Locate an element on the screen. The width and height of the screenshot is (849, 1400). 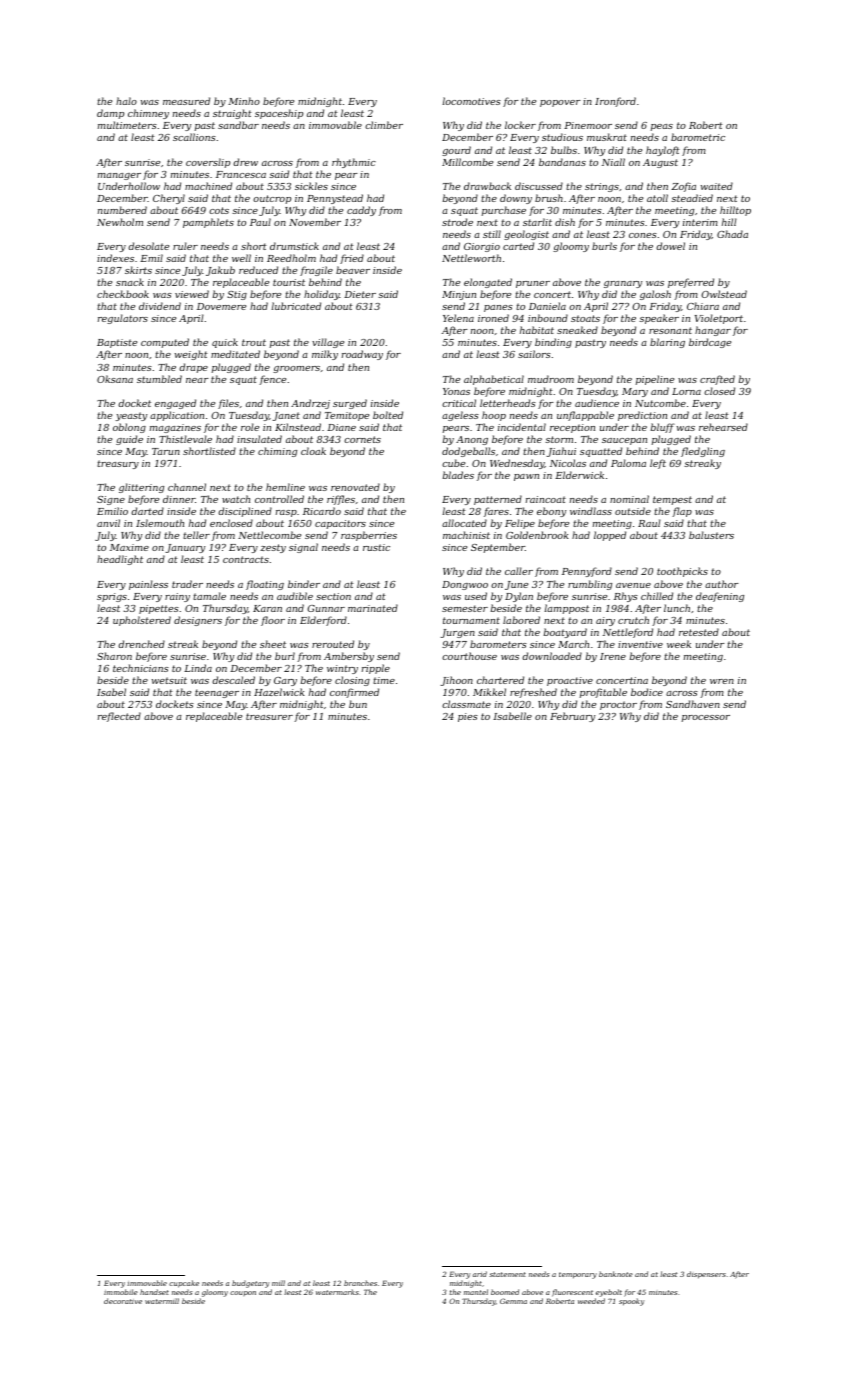
processor is located at coordinates (706, 718).
